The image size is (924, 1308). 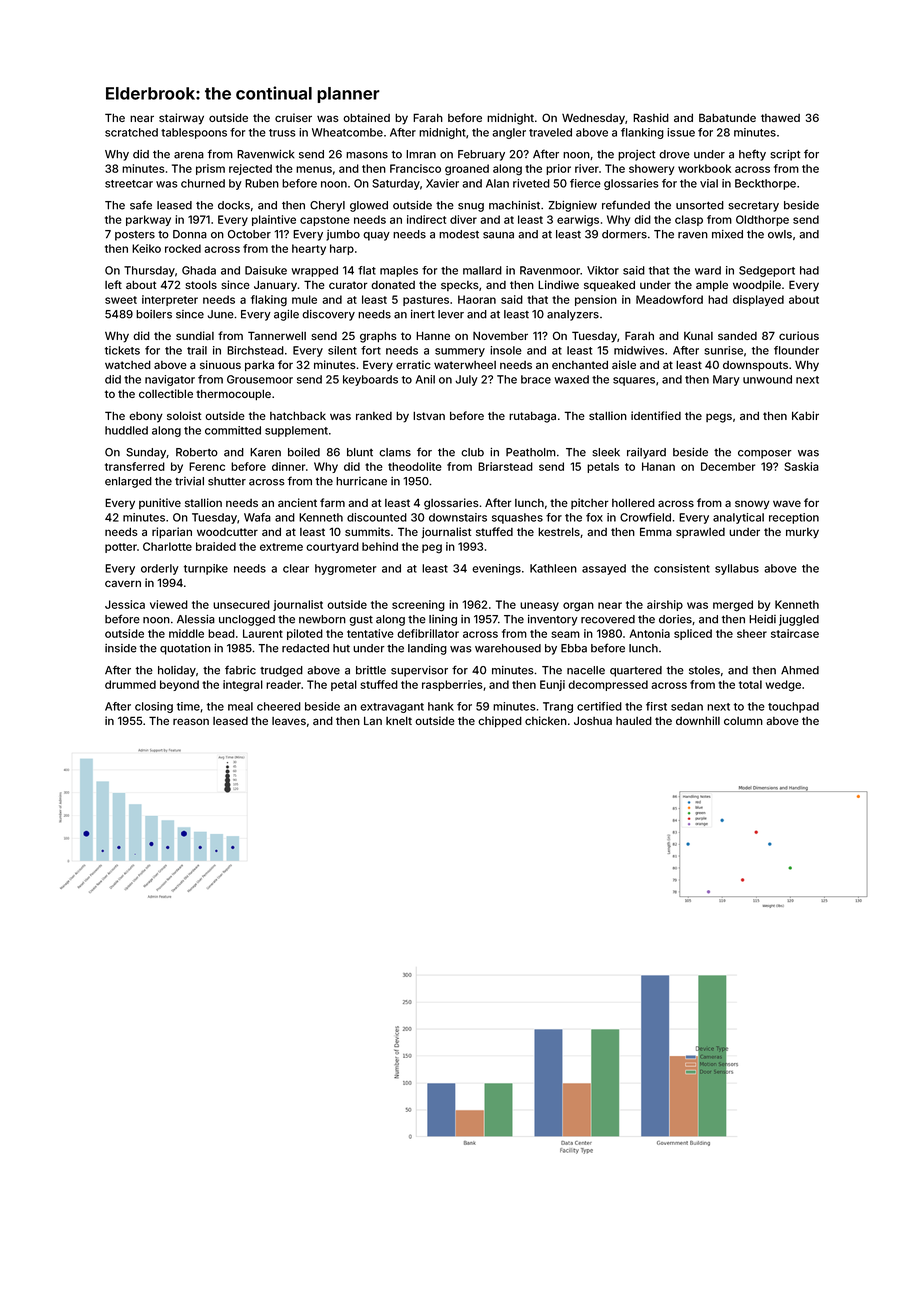 I want to click on Laurent, so click(x=263, y=633).
